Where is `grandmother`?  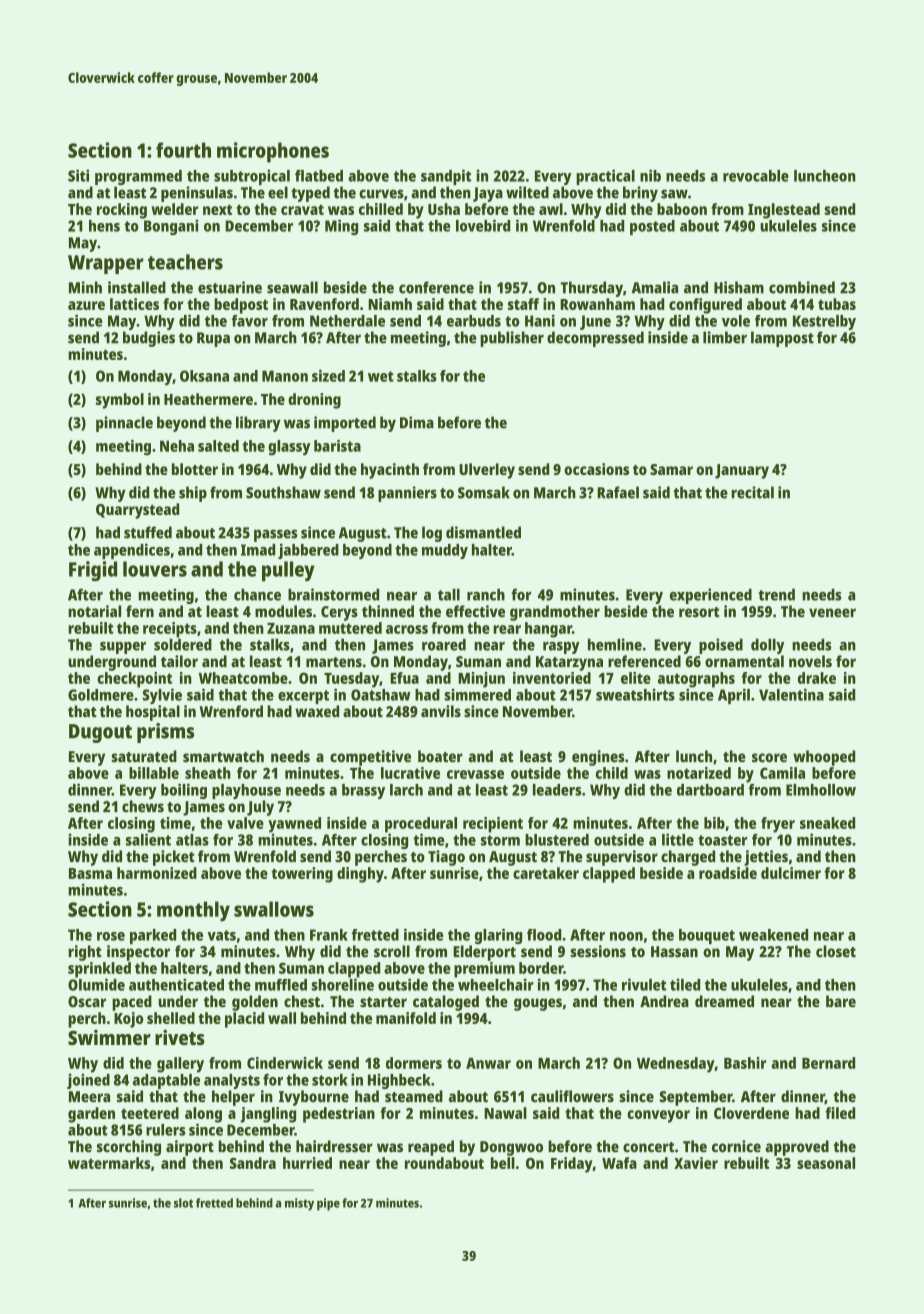
grandmother is located at coordinates (555, 613).
